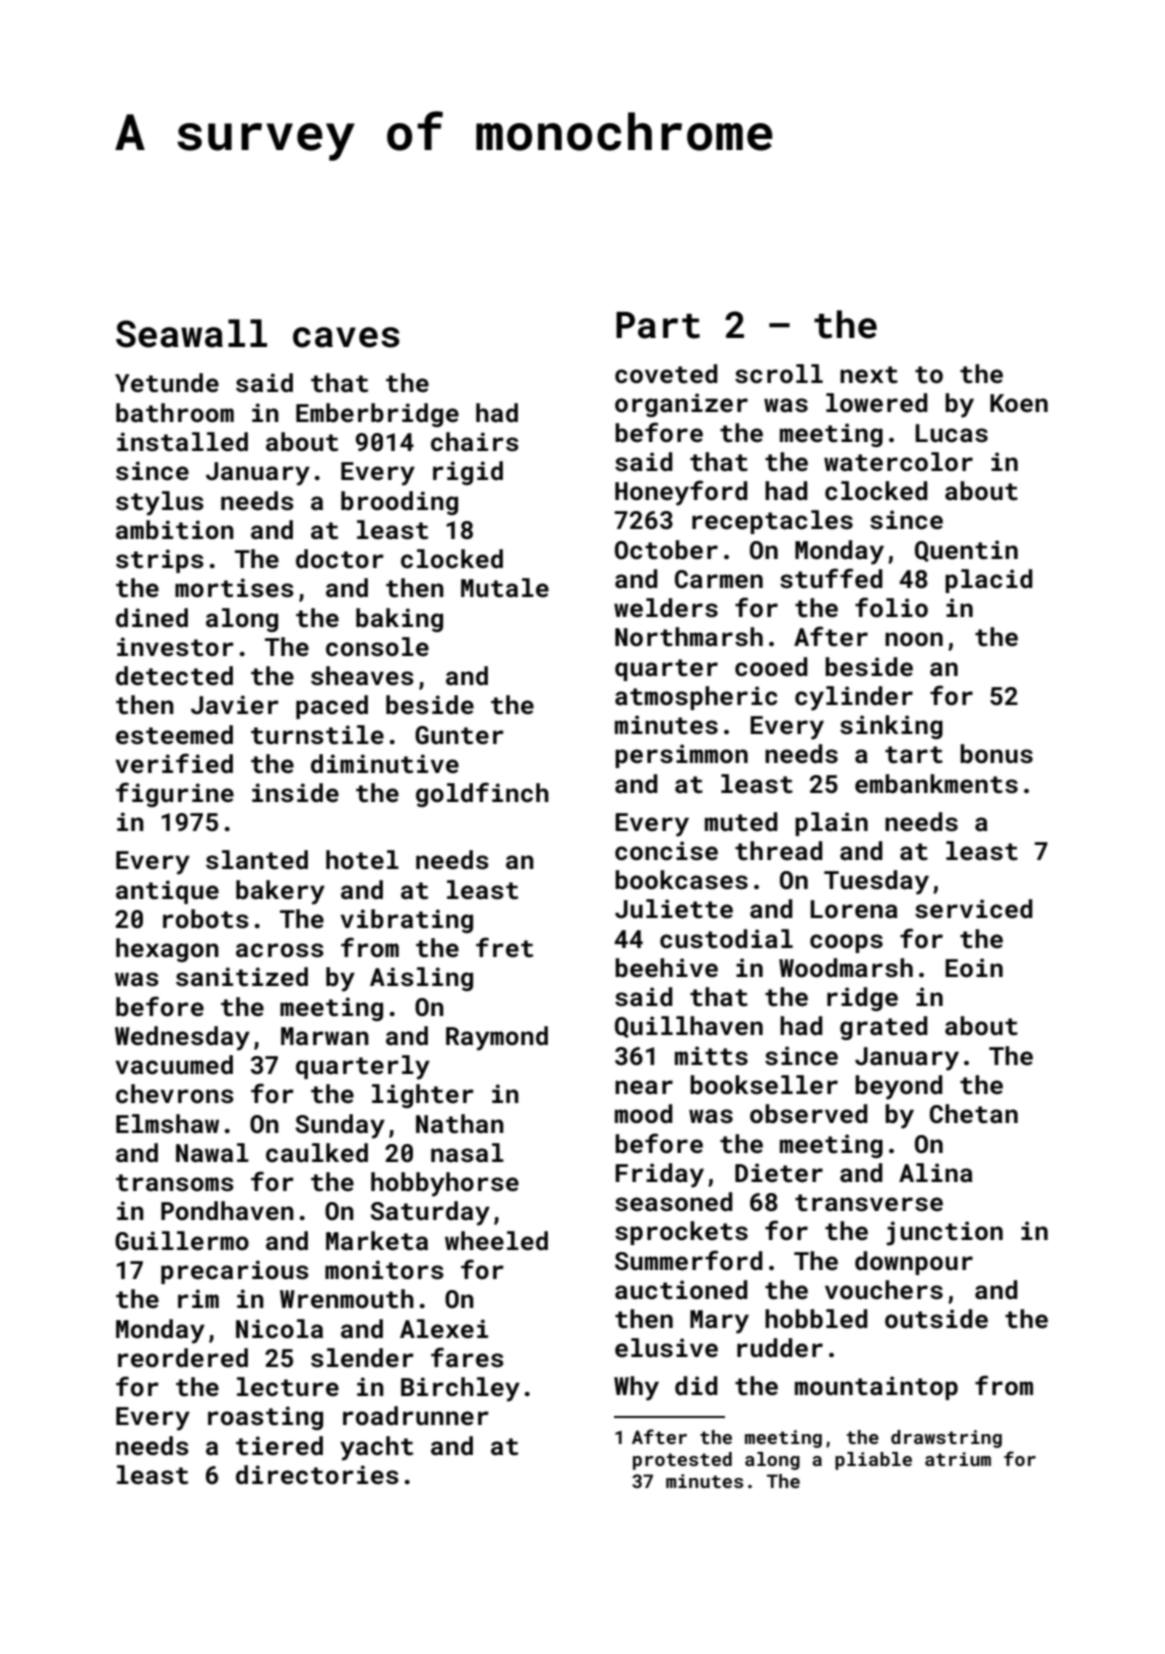  I want to click on wheeled, so click(496, 1240).
